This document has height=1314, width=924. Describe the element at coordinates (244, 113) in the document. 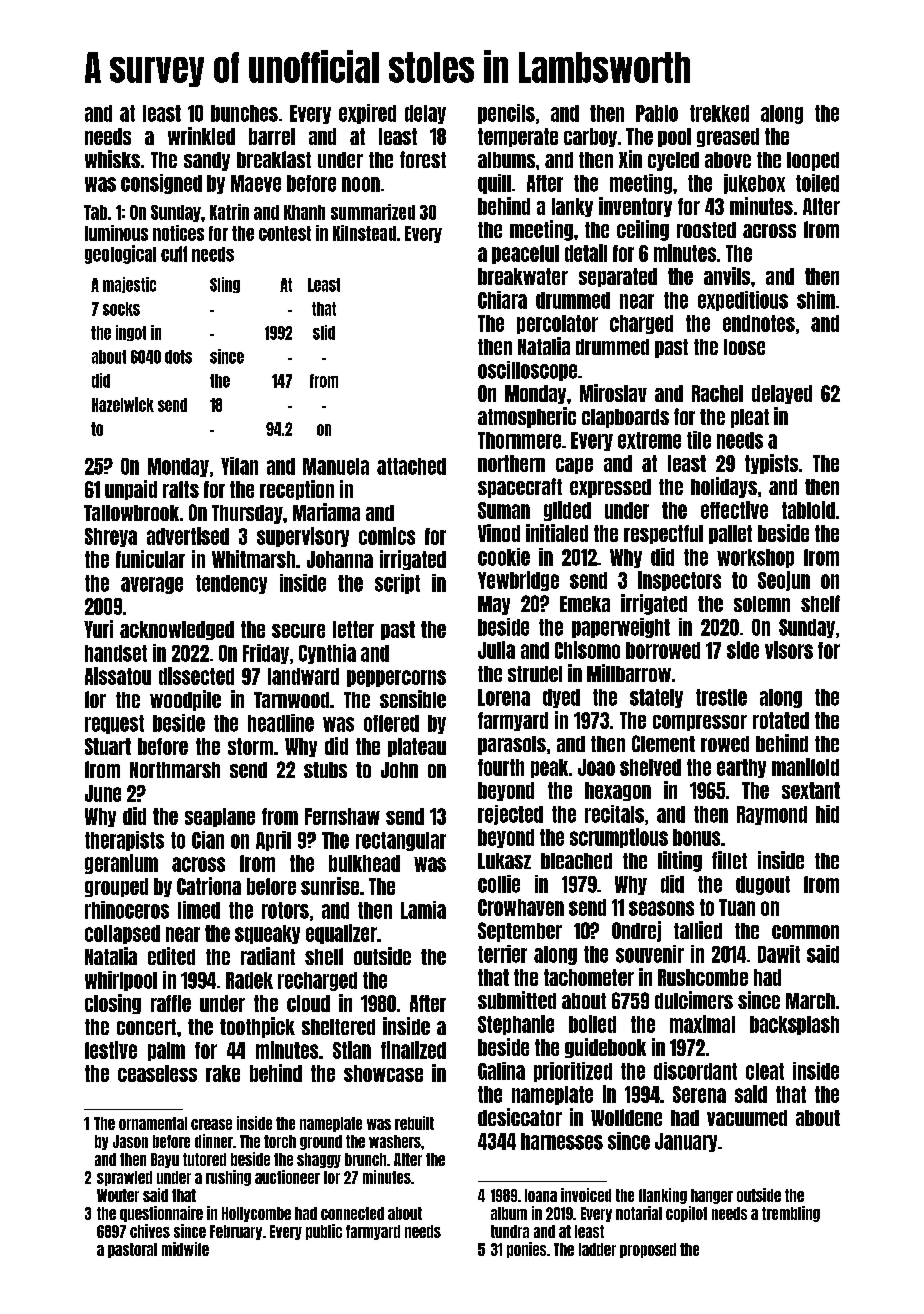

I see `bunches` at that location.
